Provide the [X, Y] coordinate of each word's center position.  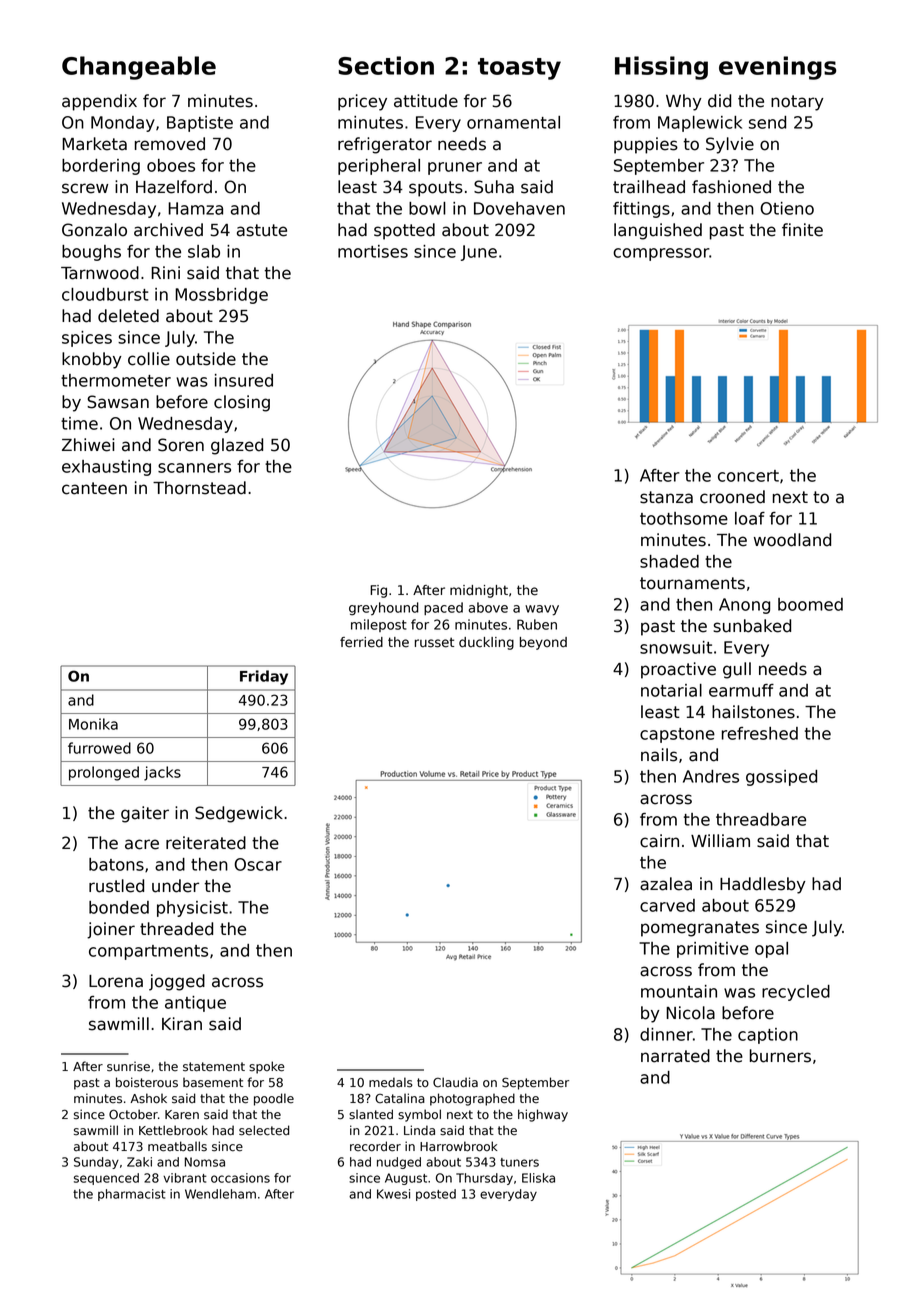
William [720, 841]
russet [434, 642]
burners [780, 1056]
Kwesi [393, 1194]
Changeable [139, 68]
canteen [94, 488]
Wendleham [220, 1194]
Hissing [661, 68]
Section [386, 65]
